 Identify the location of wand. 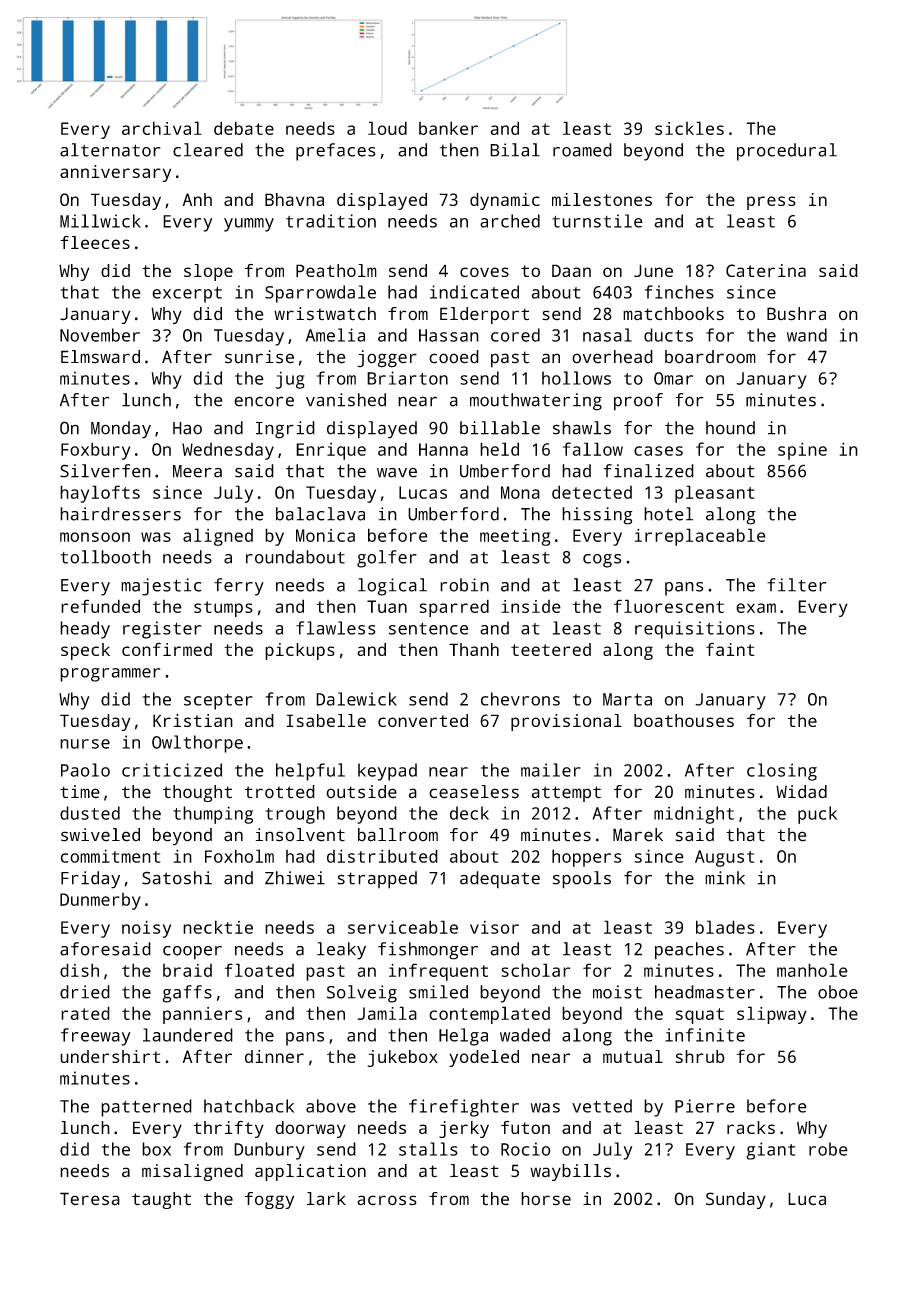
(807, 335).
